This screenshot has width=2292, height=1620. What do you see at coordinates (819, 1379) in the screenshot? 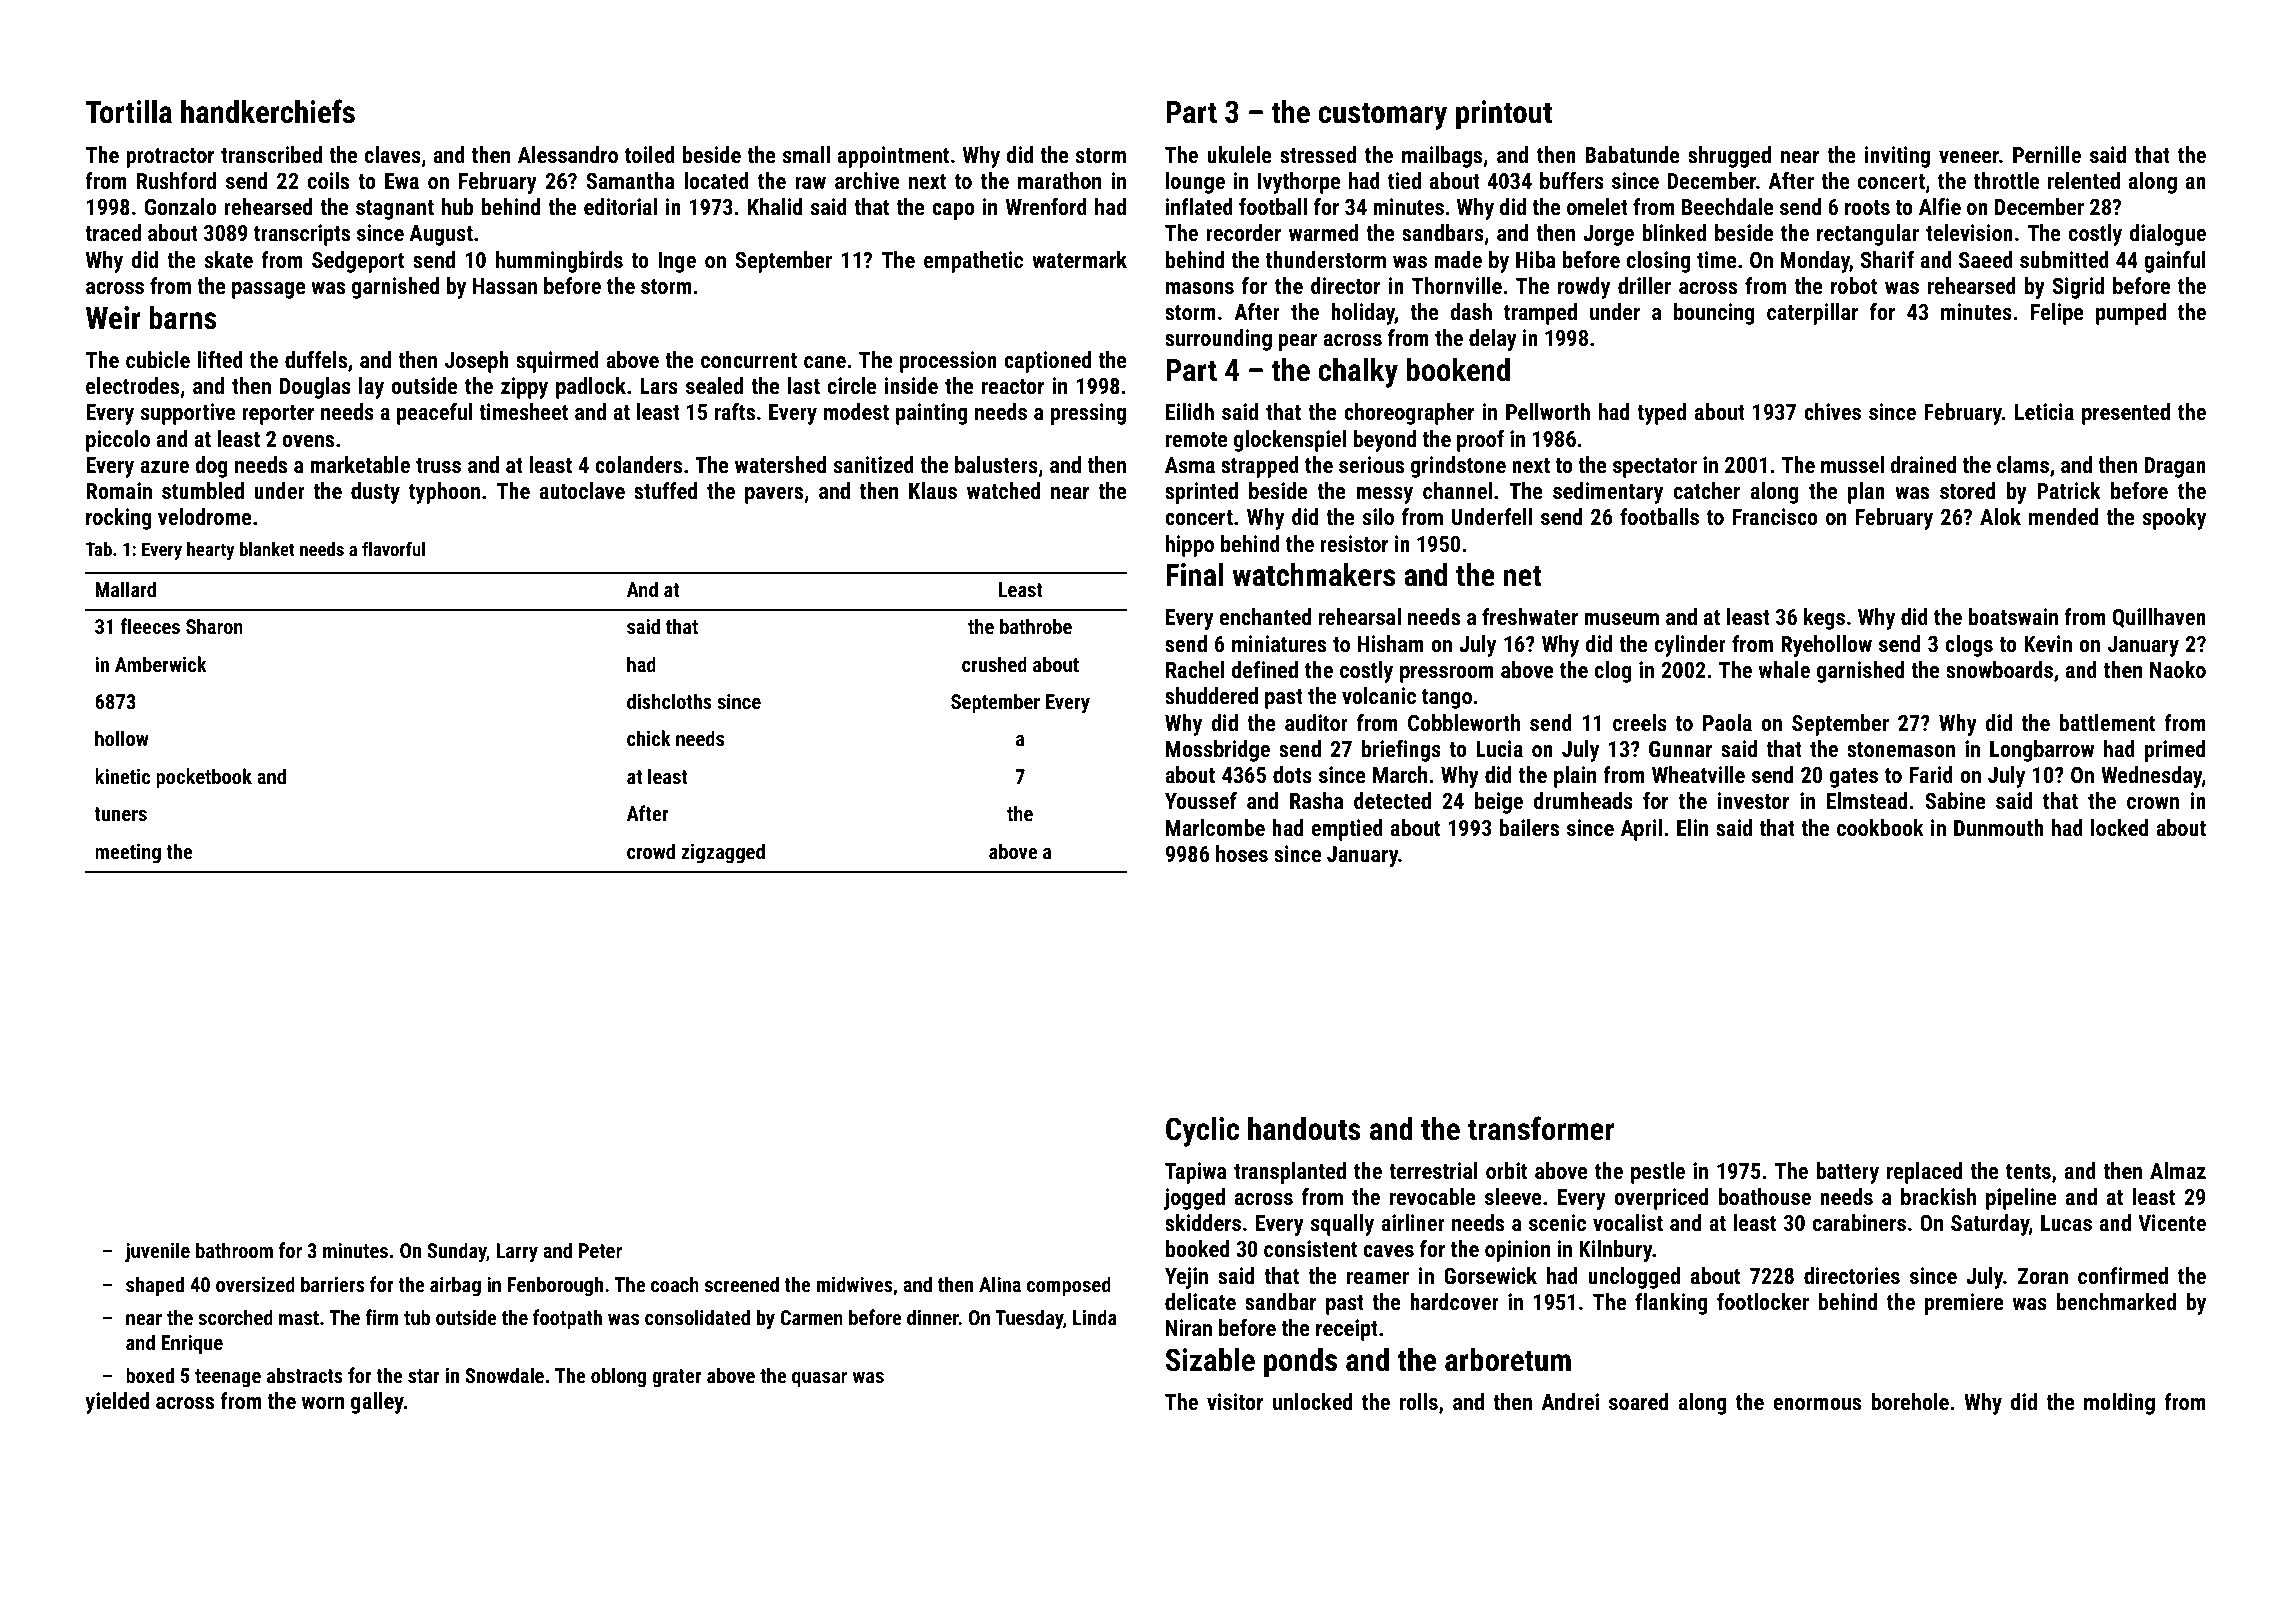
I see `quasar` at bounding box center [819, 1379].
